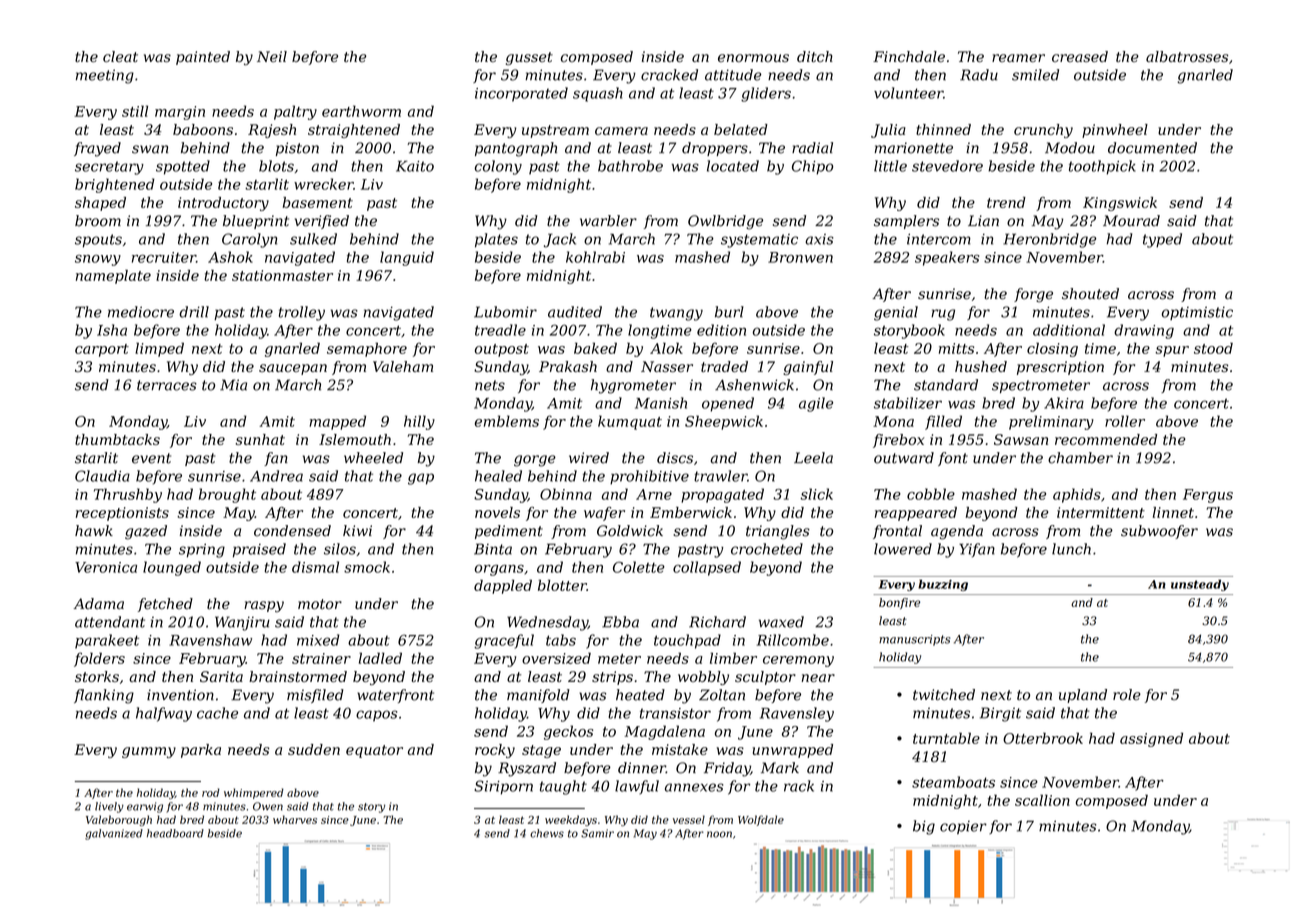  What do you see at coordinates (282, 275) in the page?
I see `stationmaster` at bounding box center [282, 275].
